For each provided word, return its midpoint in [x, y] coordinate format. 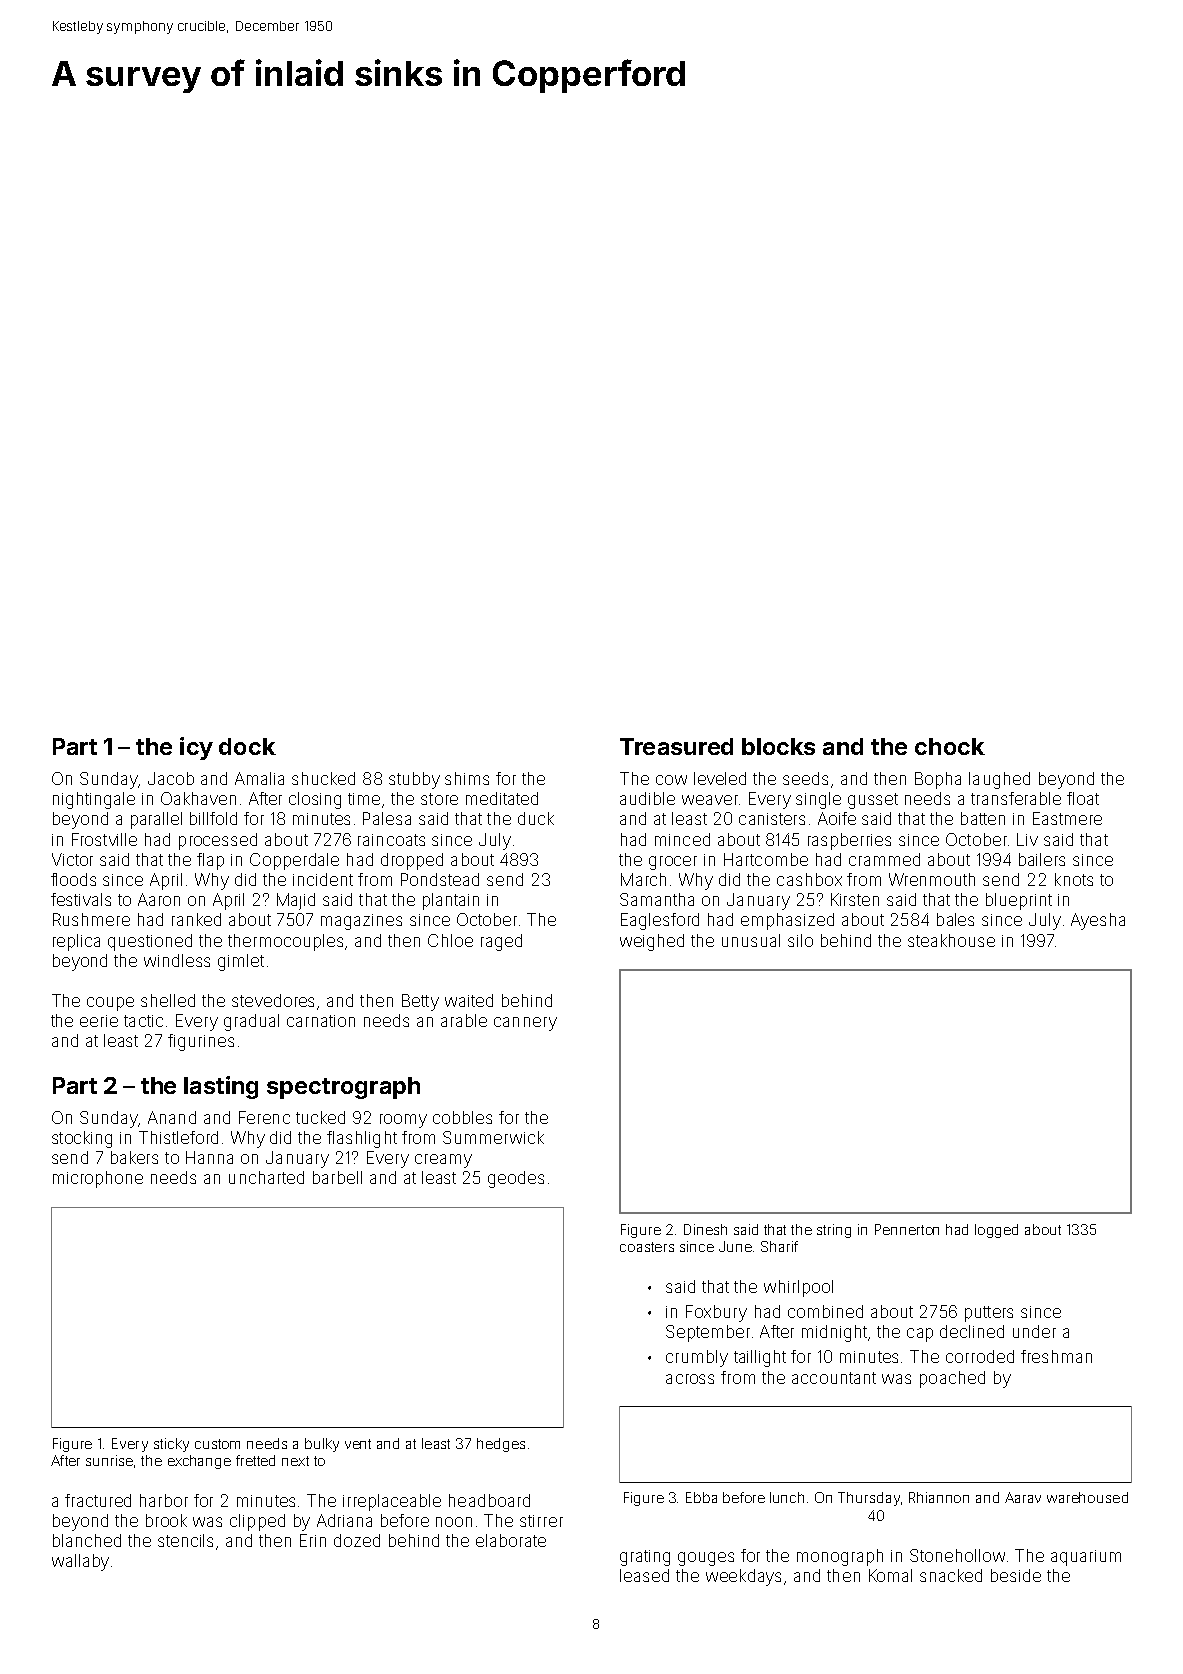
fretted [255, 1460]
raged [501, 942]
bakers [134, 1157]
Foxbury [716, 1313]
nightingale [94, 800]
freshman [1056, 1356]
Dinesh [705, 1229]
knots [1074, 879]
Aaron [159, 899]
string [834, 1231]
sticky [171, 1445]
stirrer [541, 1521]
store [439, 799]
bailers [1042, 859]
